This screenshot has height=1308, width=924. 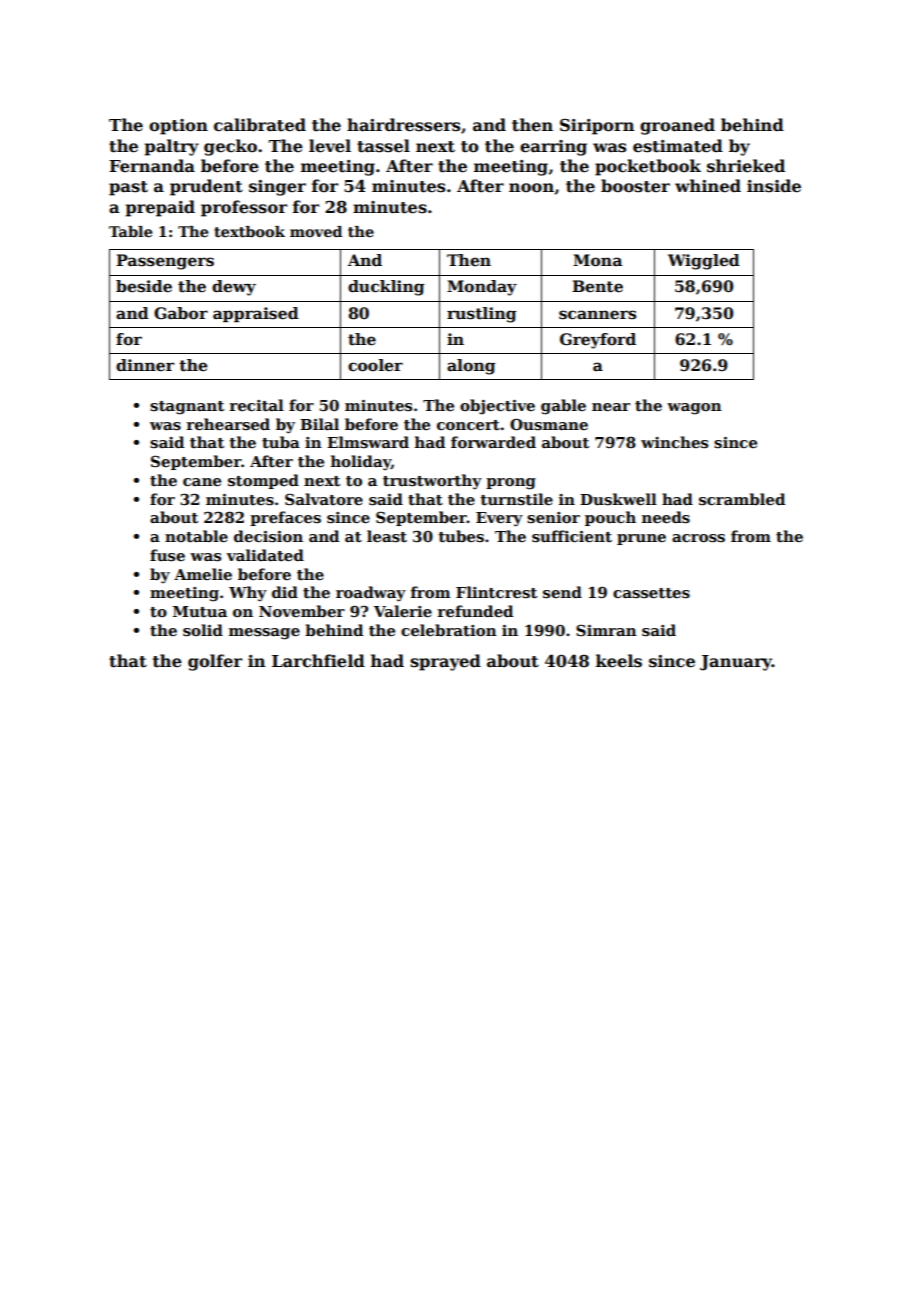 What do you see at coordinates (496, 592) in the screenshot?
I see `Flintcrest` at bounding box center [496, 592].
